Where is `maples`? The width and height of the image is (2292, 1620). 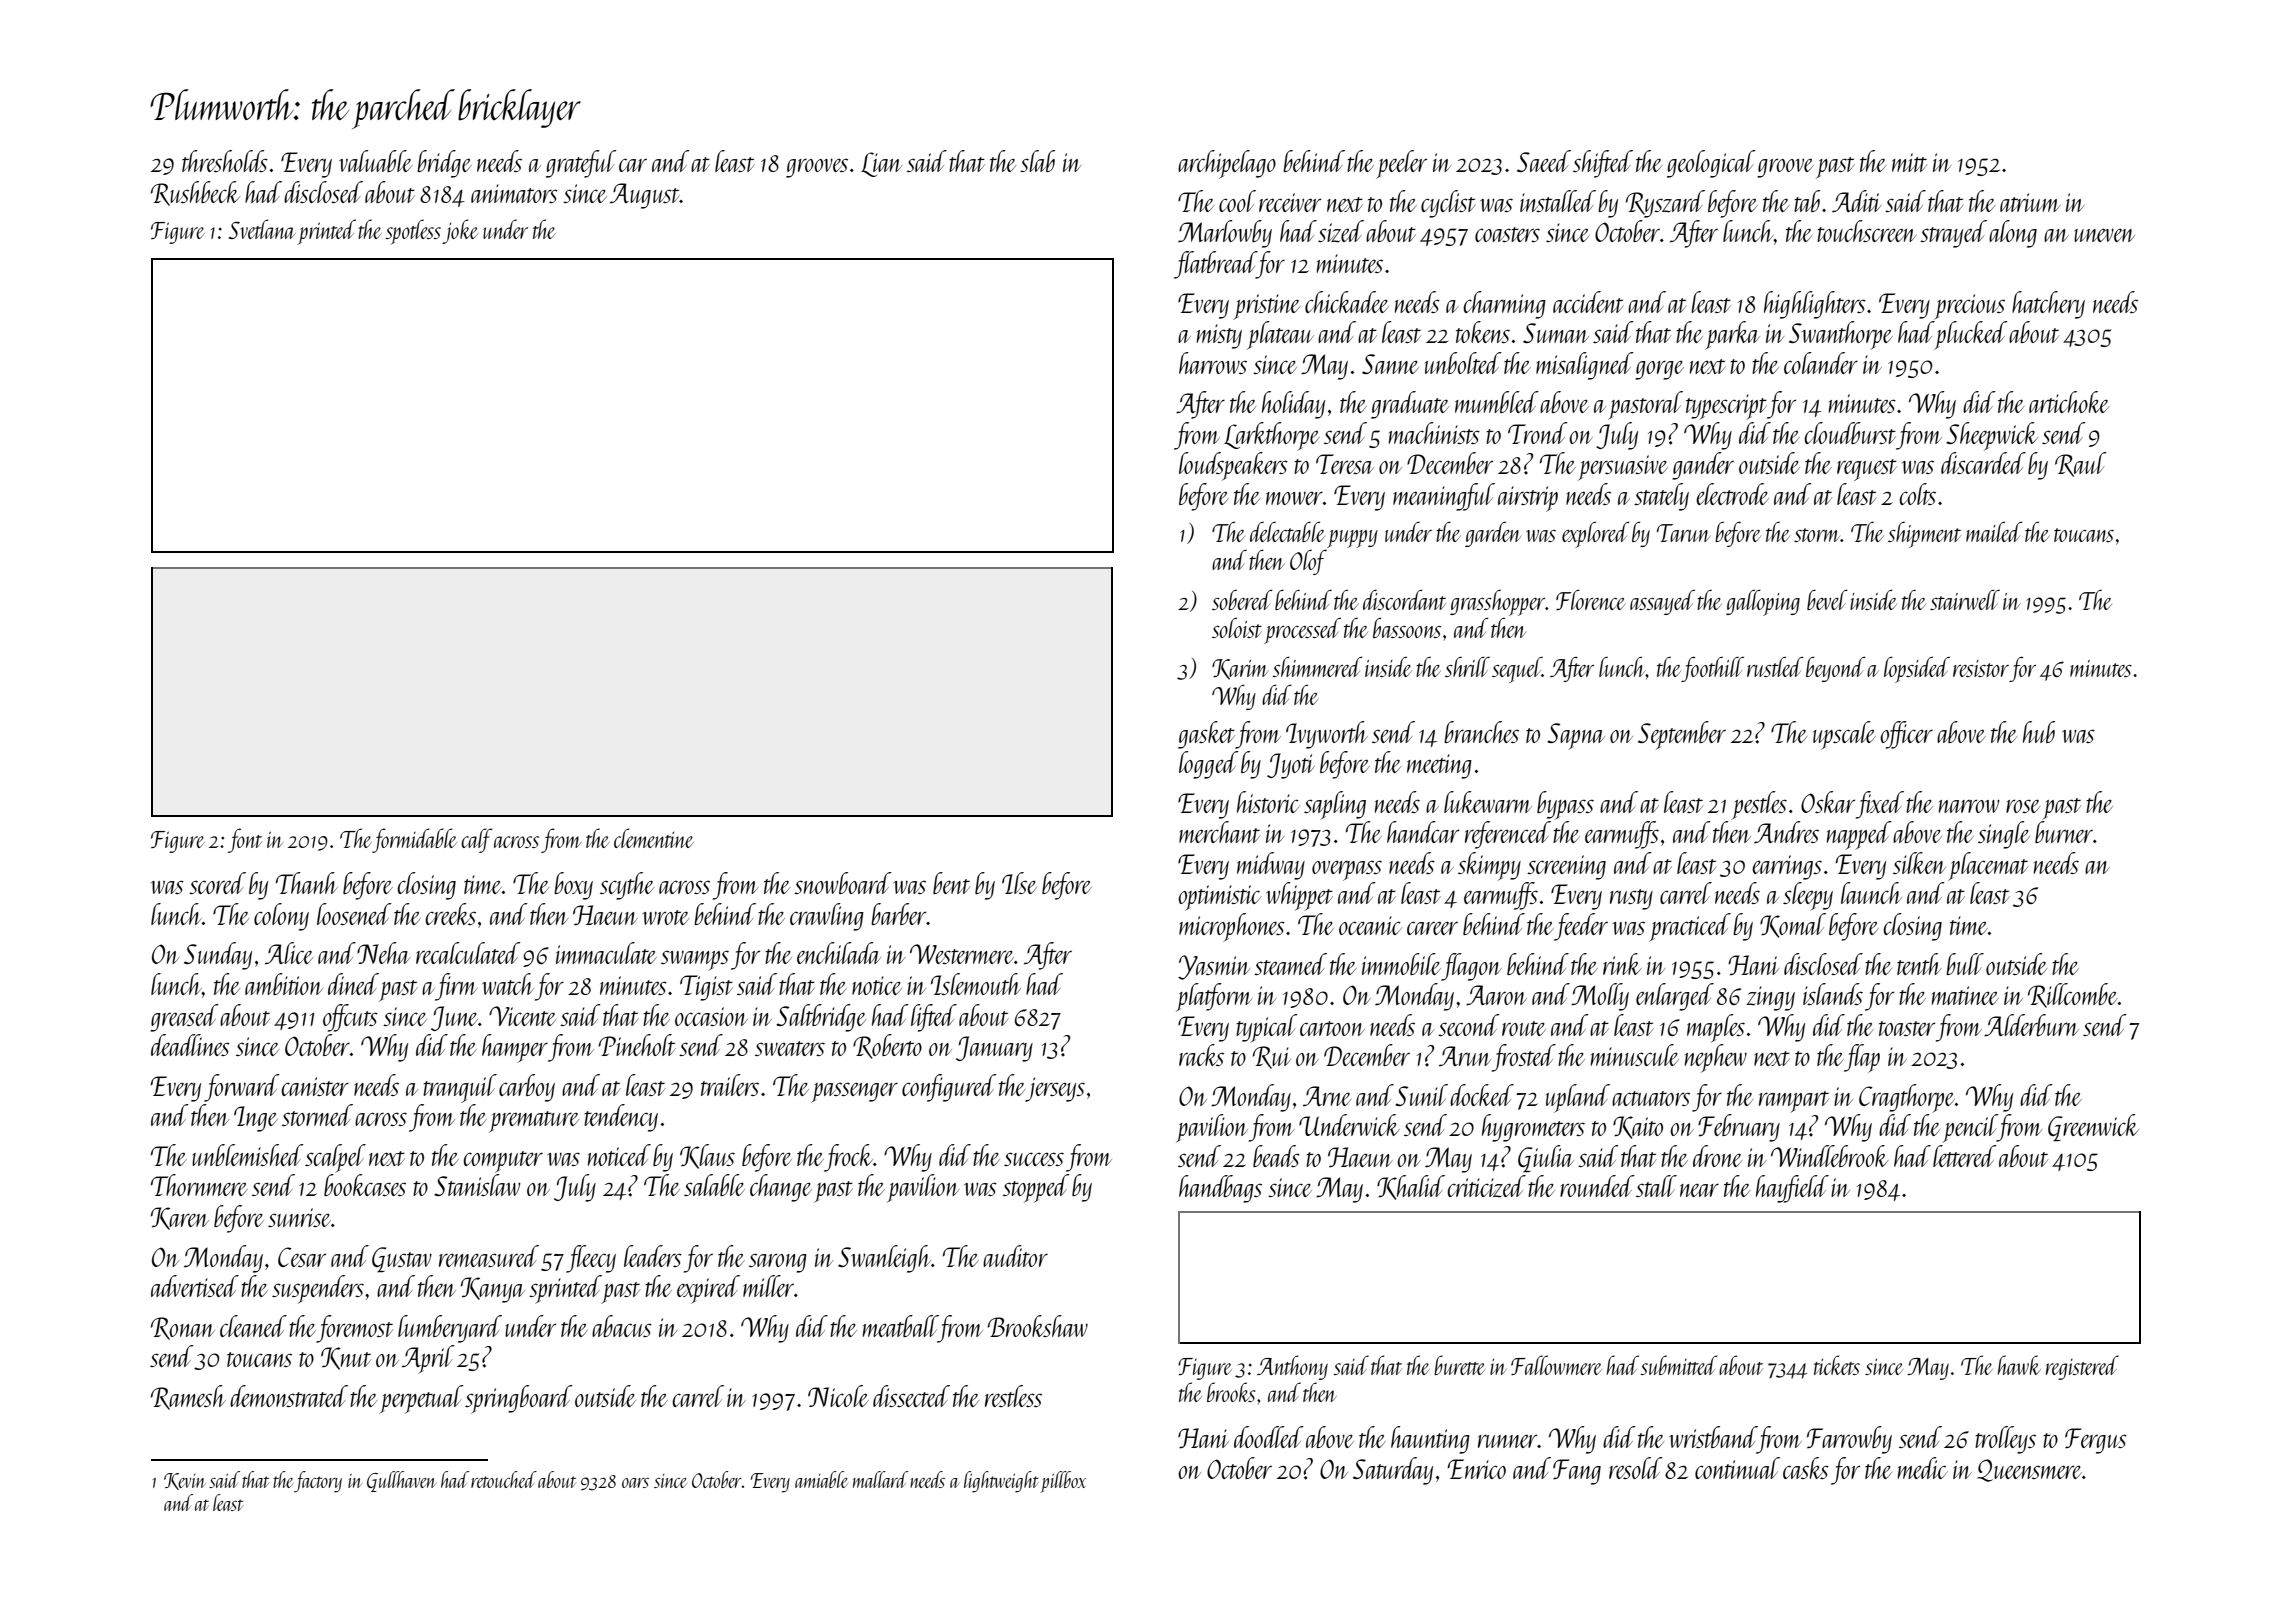 maples is located at coordinates (1716, 1028).
